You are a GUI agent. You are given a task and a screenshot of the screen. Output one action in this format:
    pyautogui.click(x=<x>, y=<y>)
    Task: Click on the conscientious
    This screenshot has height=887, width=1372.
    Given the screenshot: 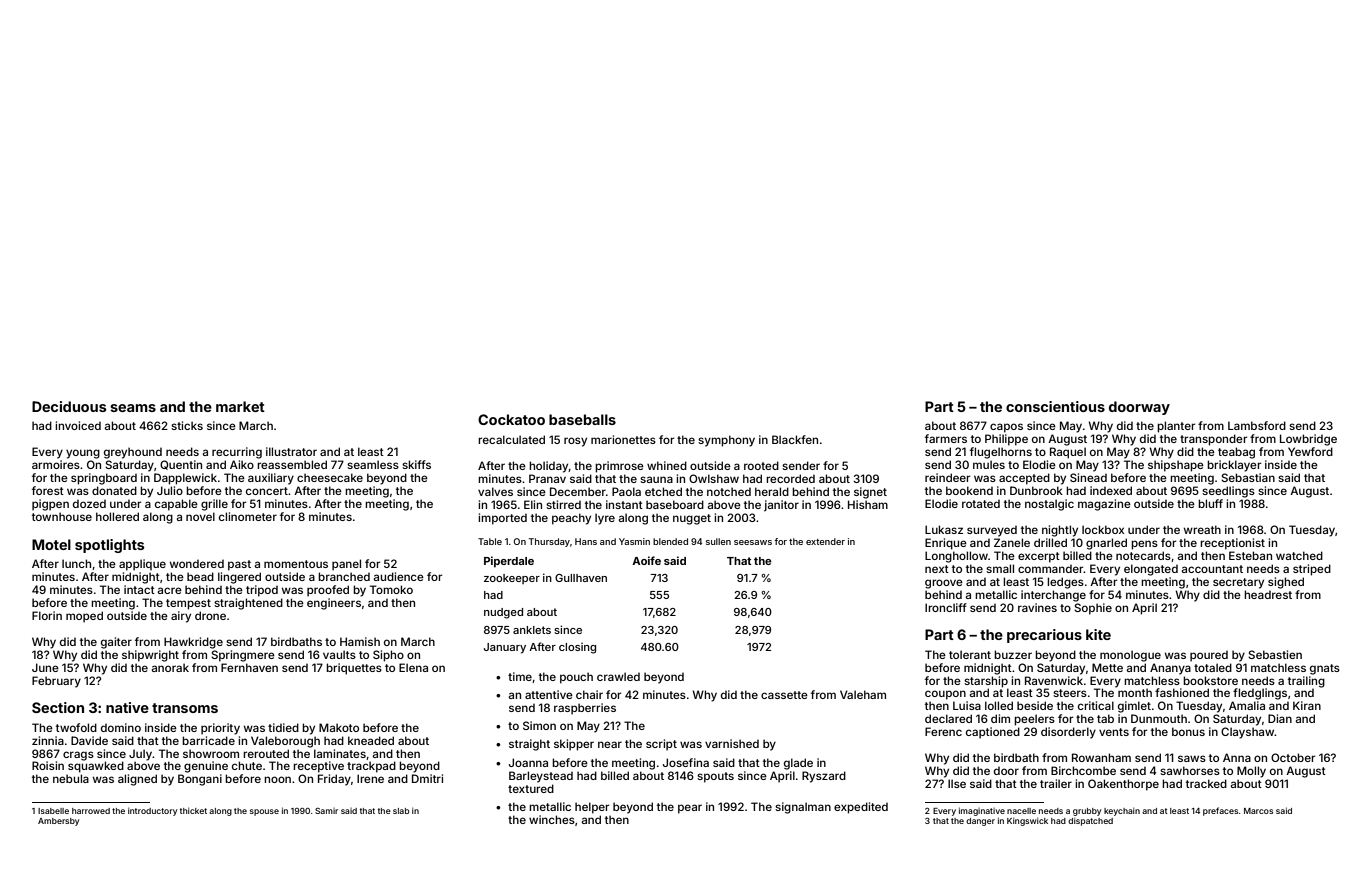 What is the action you would take?
    pyautogui.click(x=1055, y=406)
